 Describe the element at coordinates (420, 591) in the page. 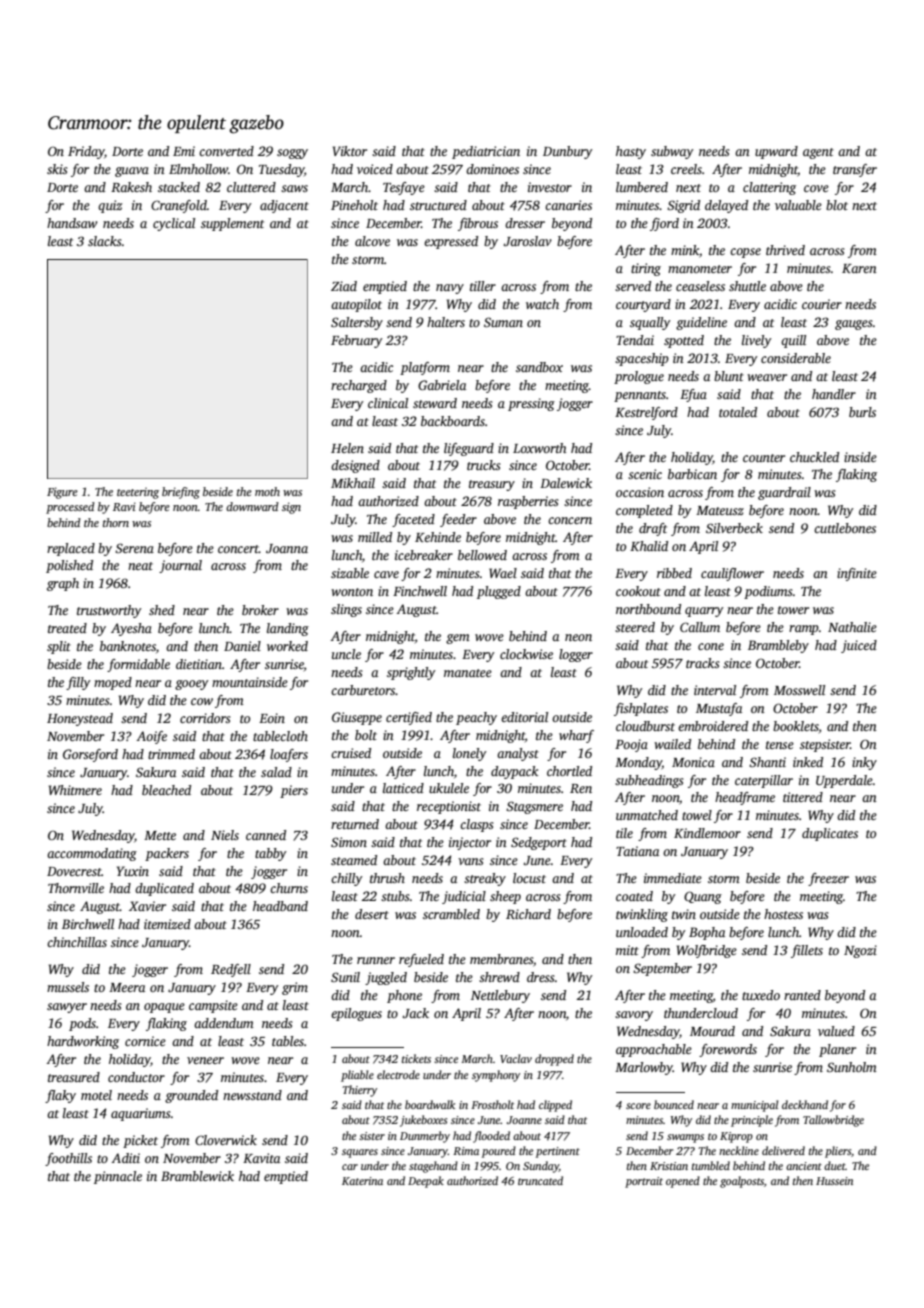

I see `Finchwell` at that location.
